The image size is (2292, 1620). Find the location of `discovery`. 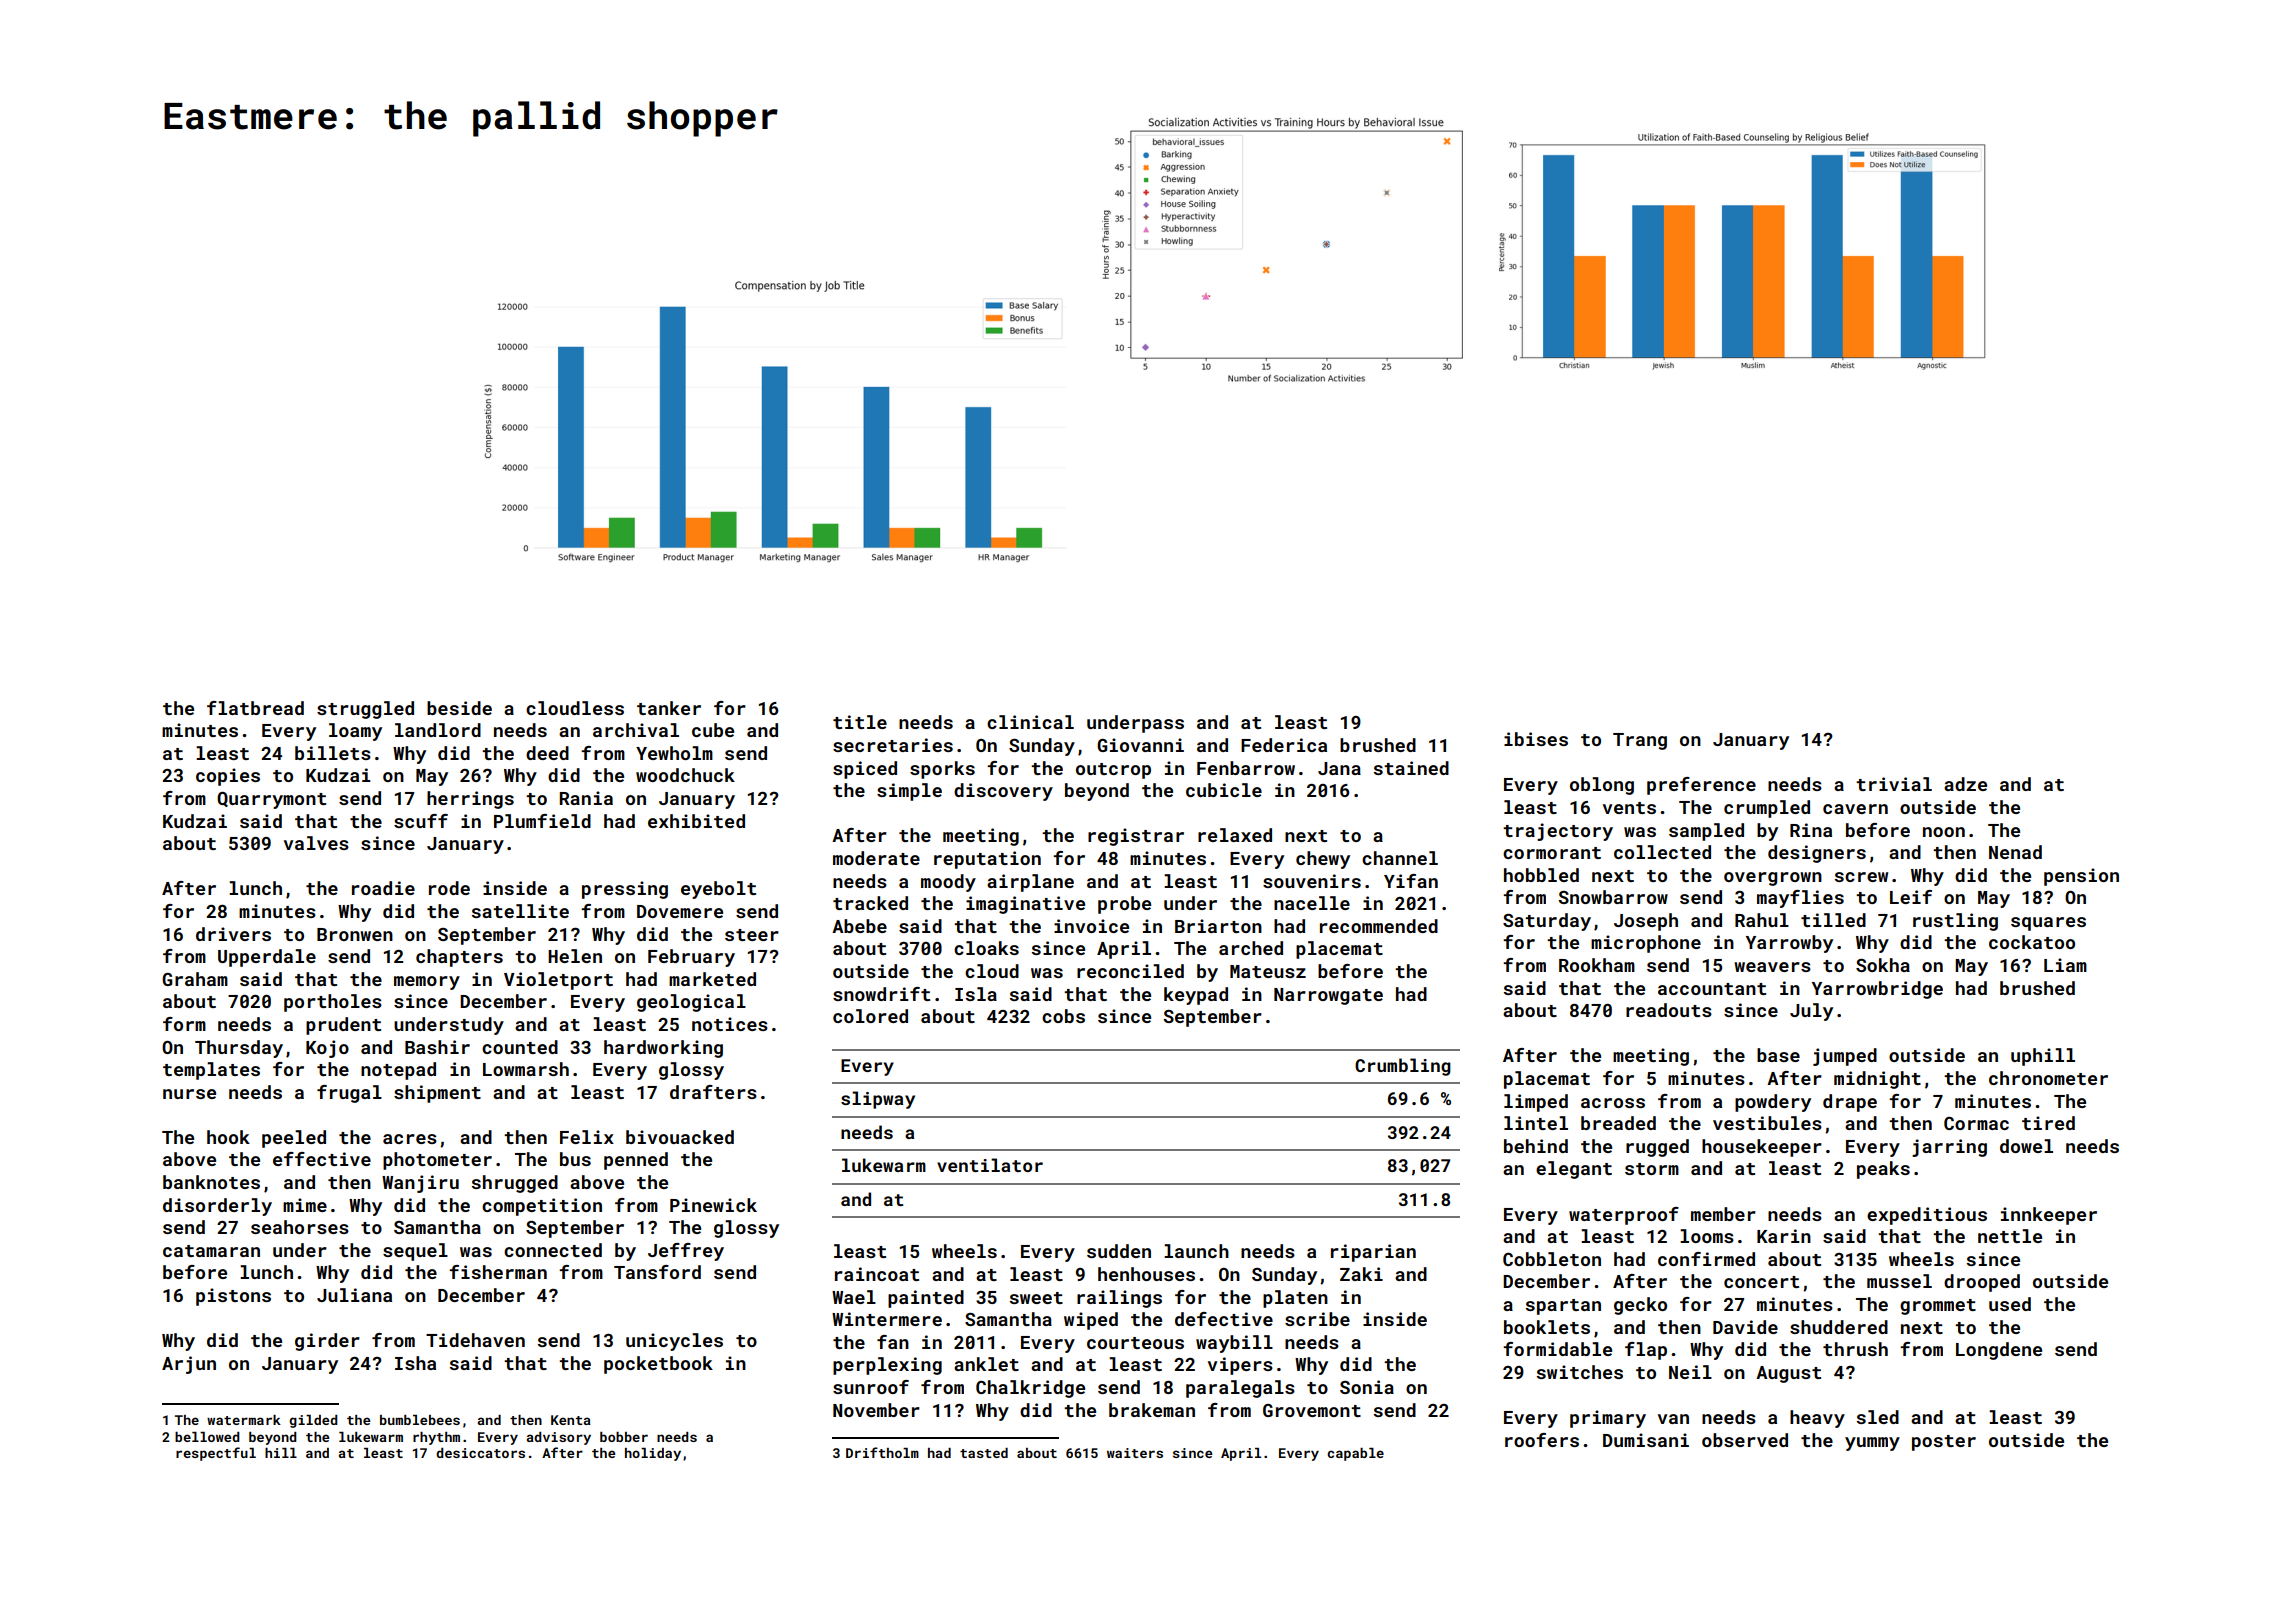

discovery is located at coordinates (1003, 792).
